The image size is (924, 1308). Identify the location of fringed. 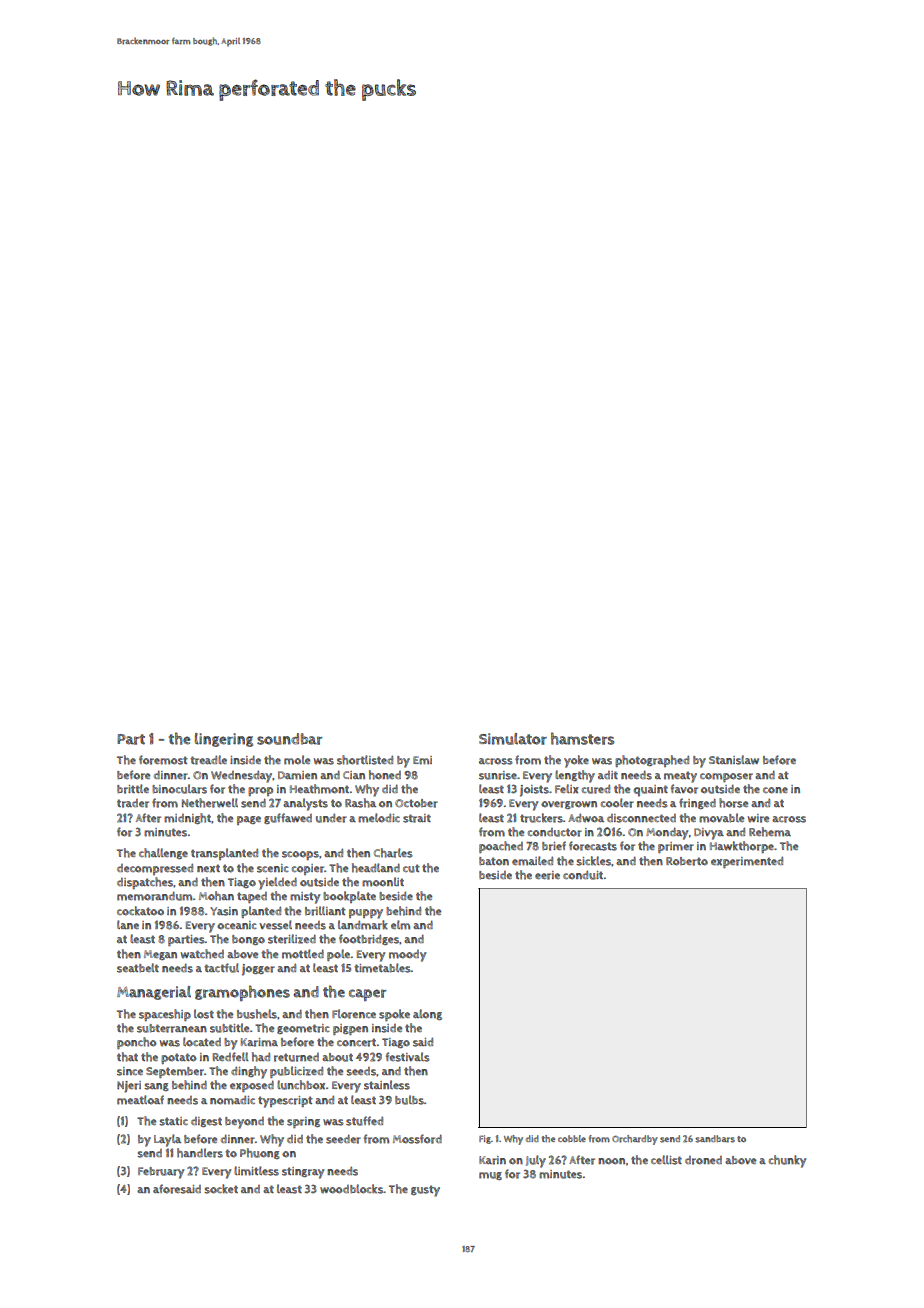
(697, 803).
